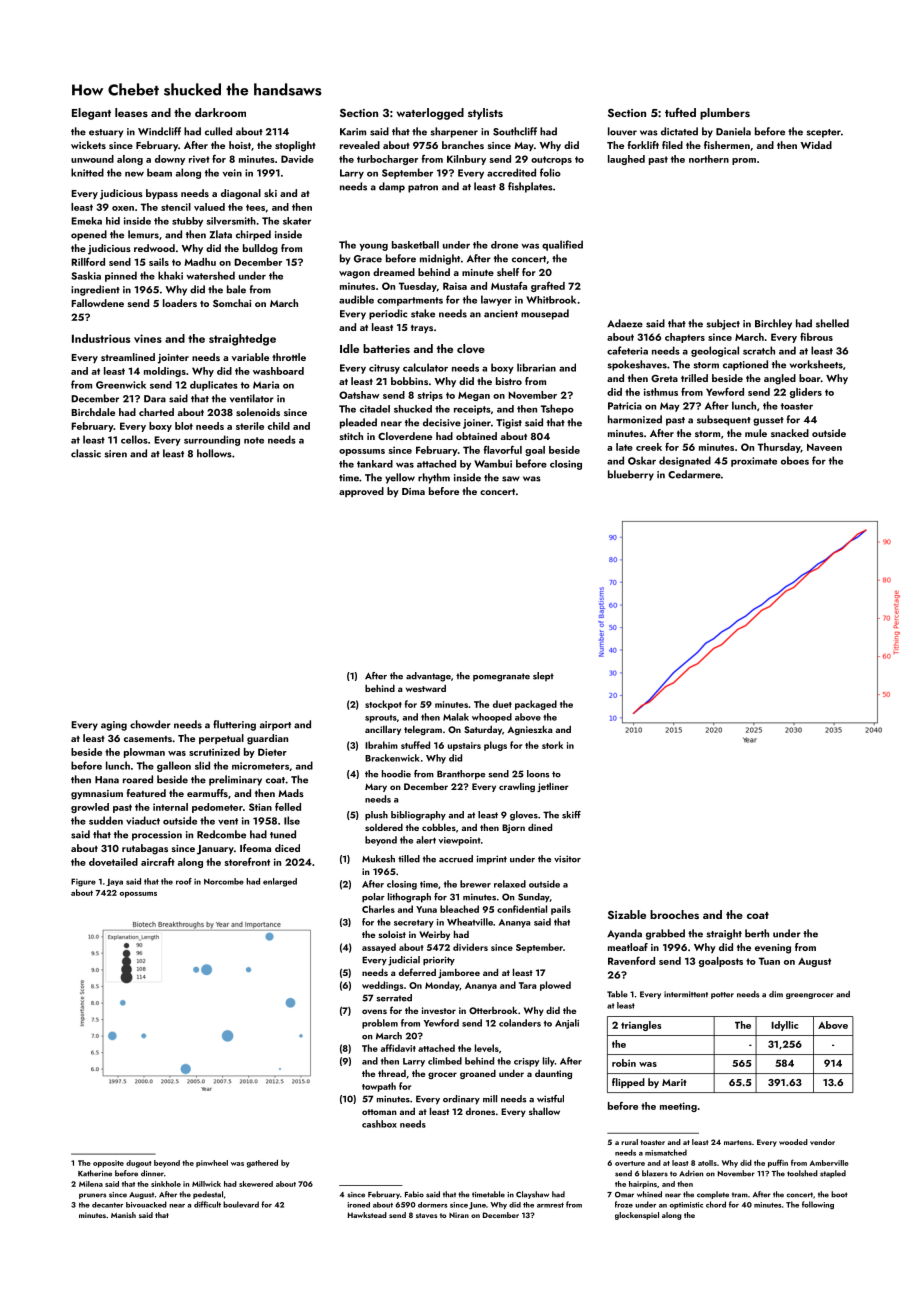 The image size is (924, 1308). What do you see at coordinates (430, 114) in the screenshot?
I see `waterlogged` at bounding box center [430, 114].
